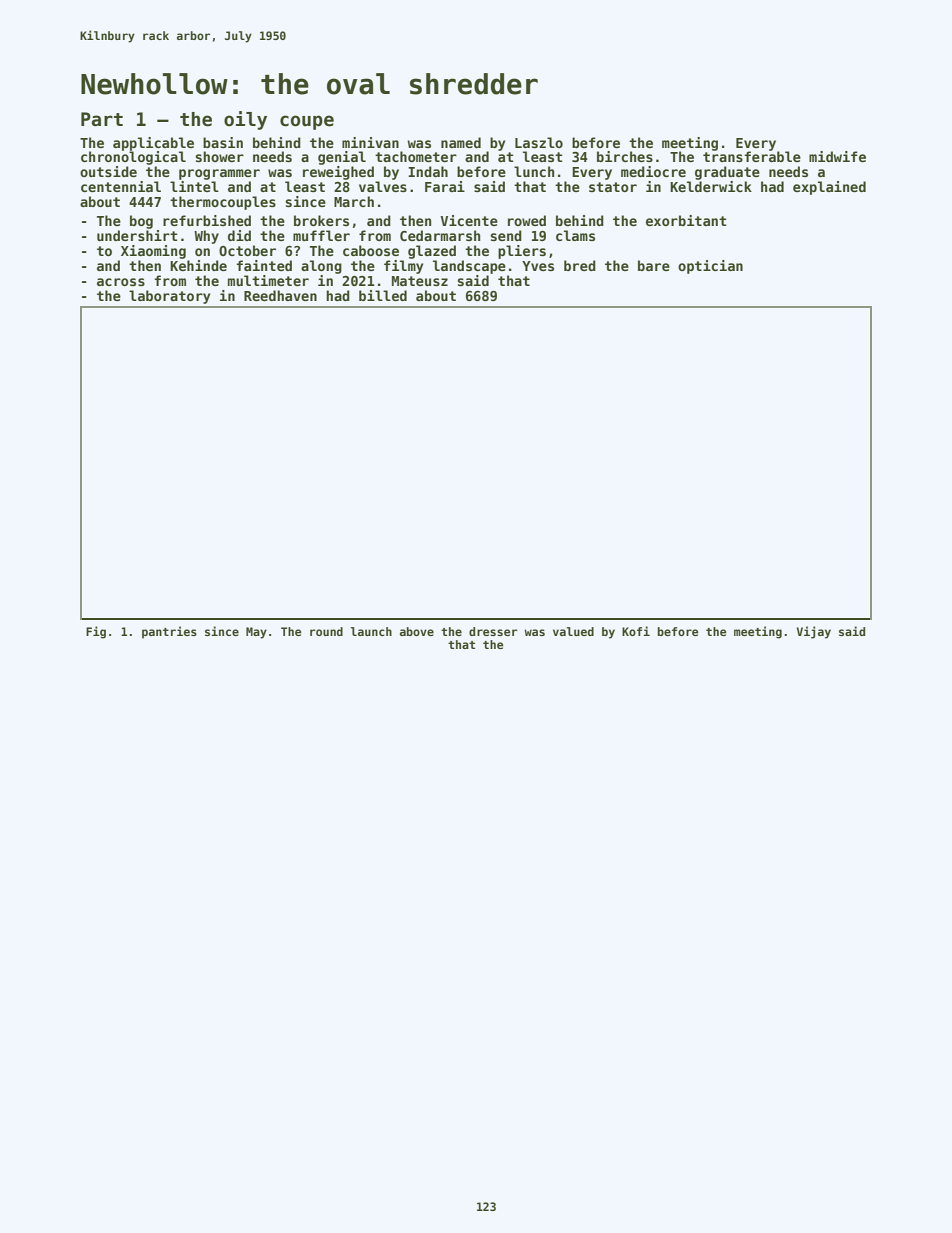 The image size is (952, 1233). Describe the element at coordinates (133, 158) in the document. I see `chronological` at that location.
